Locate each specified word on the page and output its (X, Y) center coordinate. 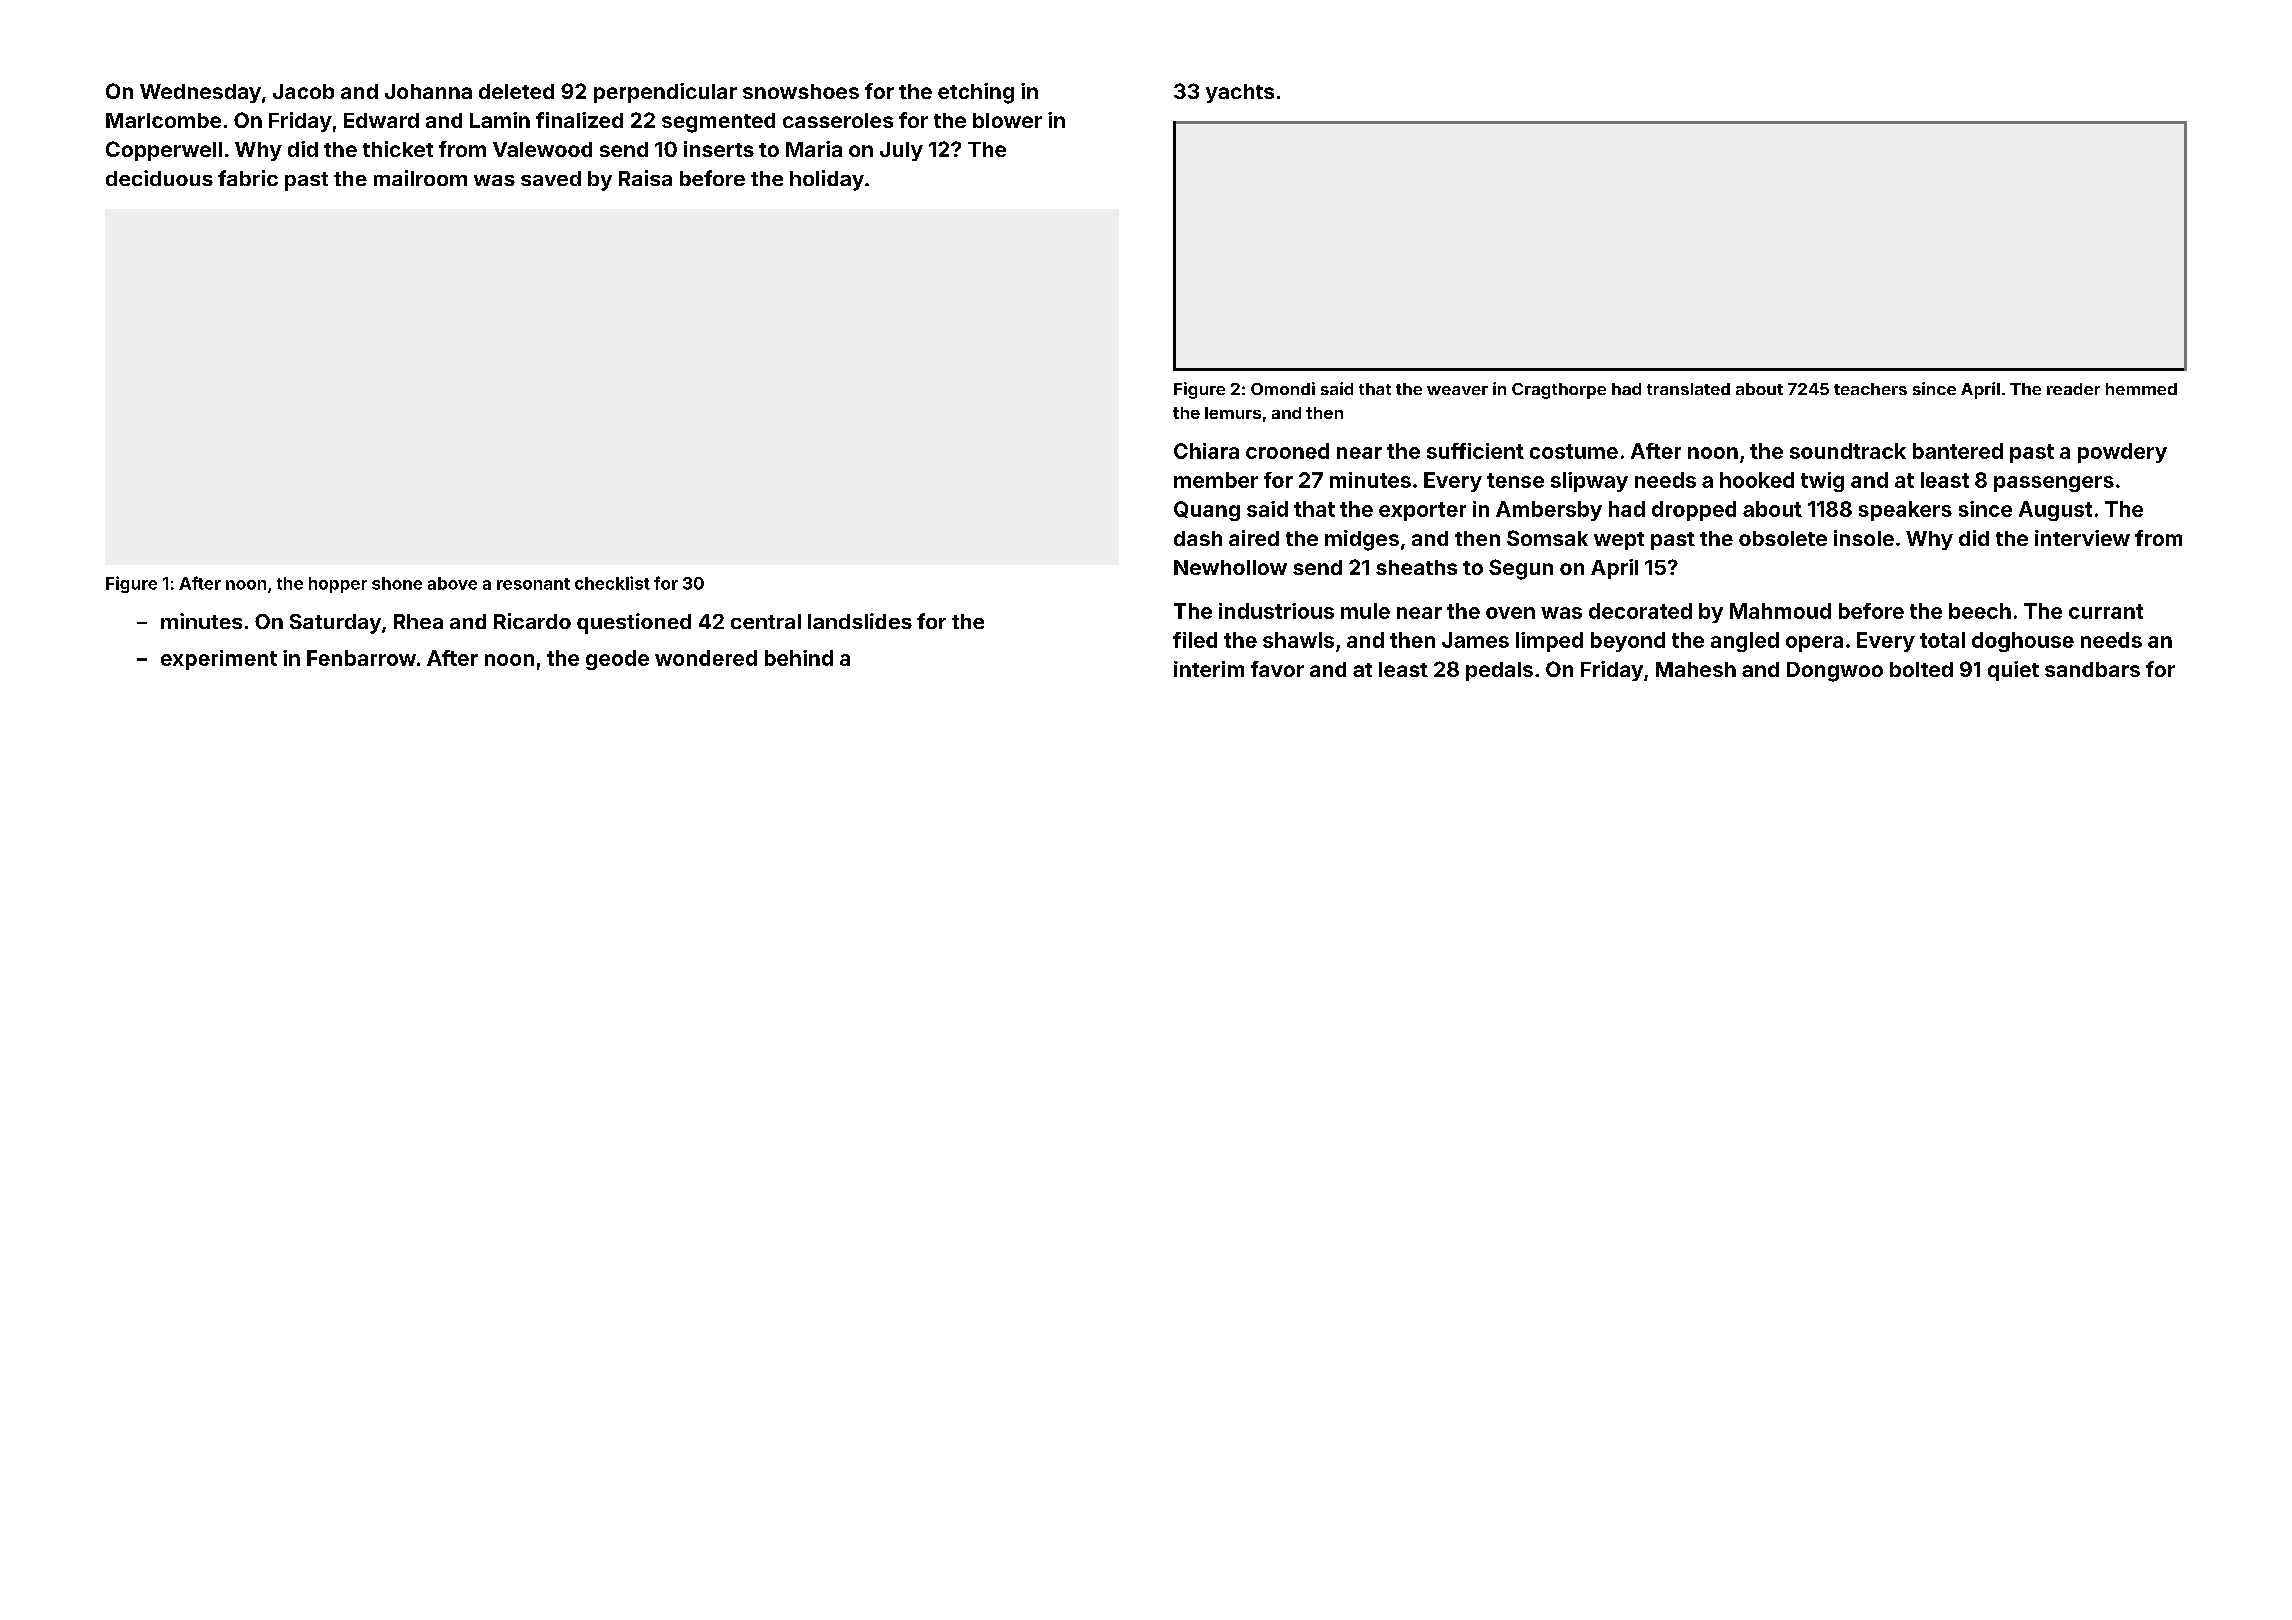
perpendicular (665, 93)
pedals (1499, 671)
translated (1688, 389)
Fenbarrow (361, 658)
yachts (1240, 93)
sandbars (2092, 669)
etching (976, 93)
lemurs (1233, 413)
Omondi (1283, 388)
